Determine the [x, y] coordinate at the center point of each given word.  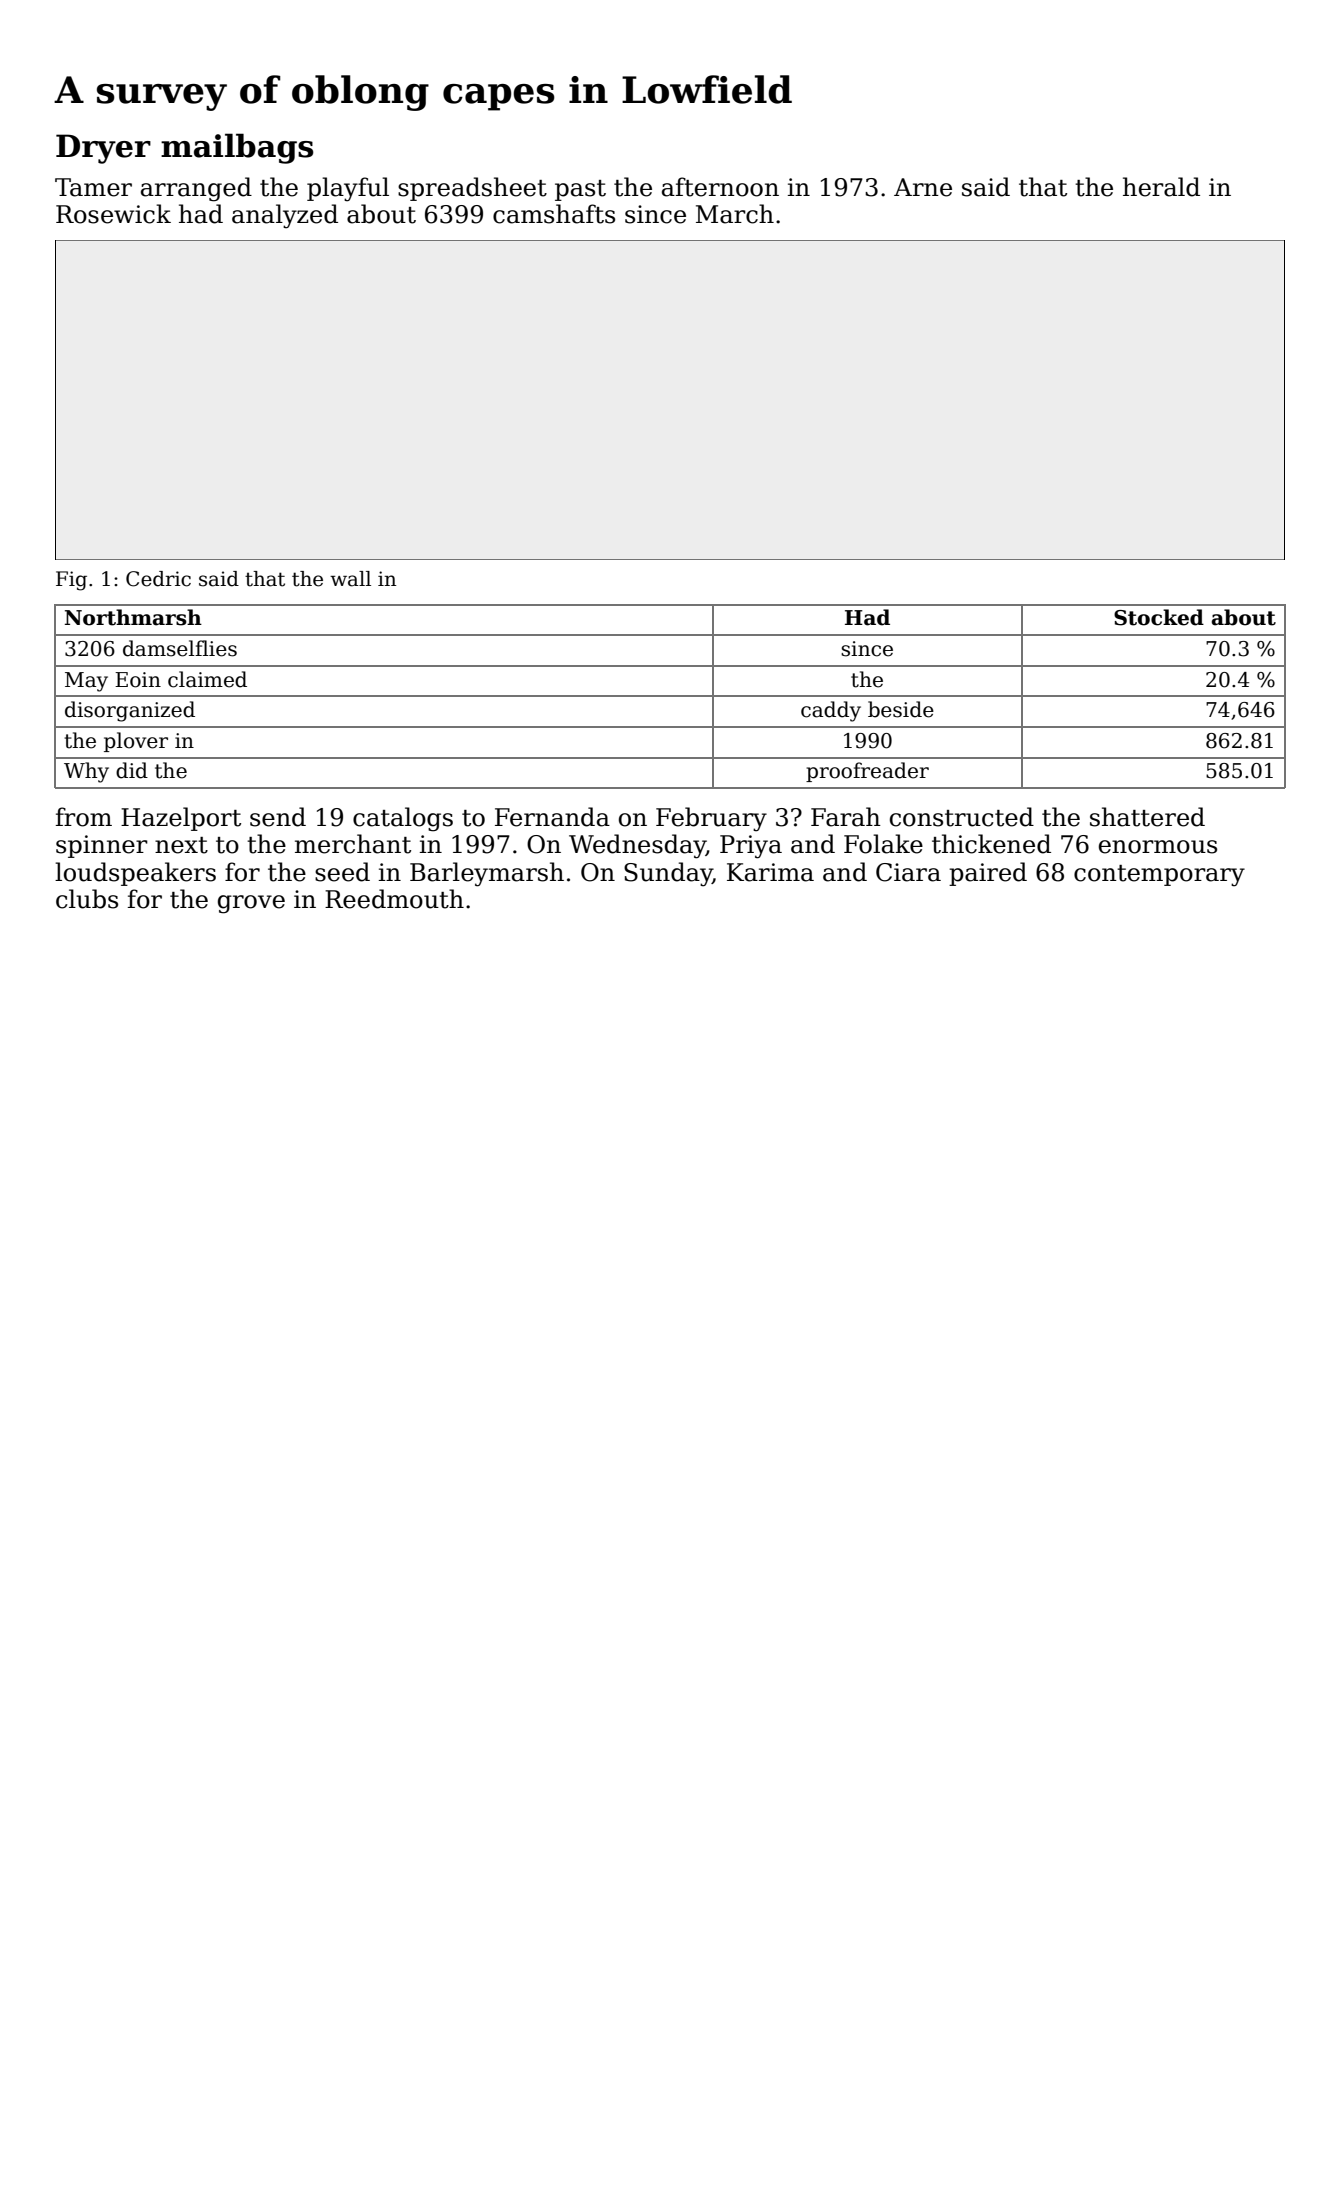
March [735, 214]
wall [350, 579]
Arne [923, 187]
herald [1161, 187]
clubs [87, 899]
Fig [71, 581]
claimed [207, 679]
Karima [770, 872]
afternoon [720, 187]
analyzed [285, 216]
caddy [831, 711]
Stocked [1159, 617]
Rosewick [113, 214]
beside [901, 709]
